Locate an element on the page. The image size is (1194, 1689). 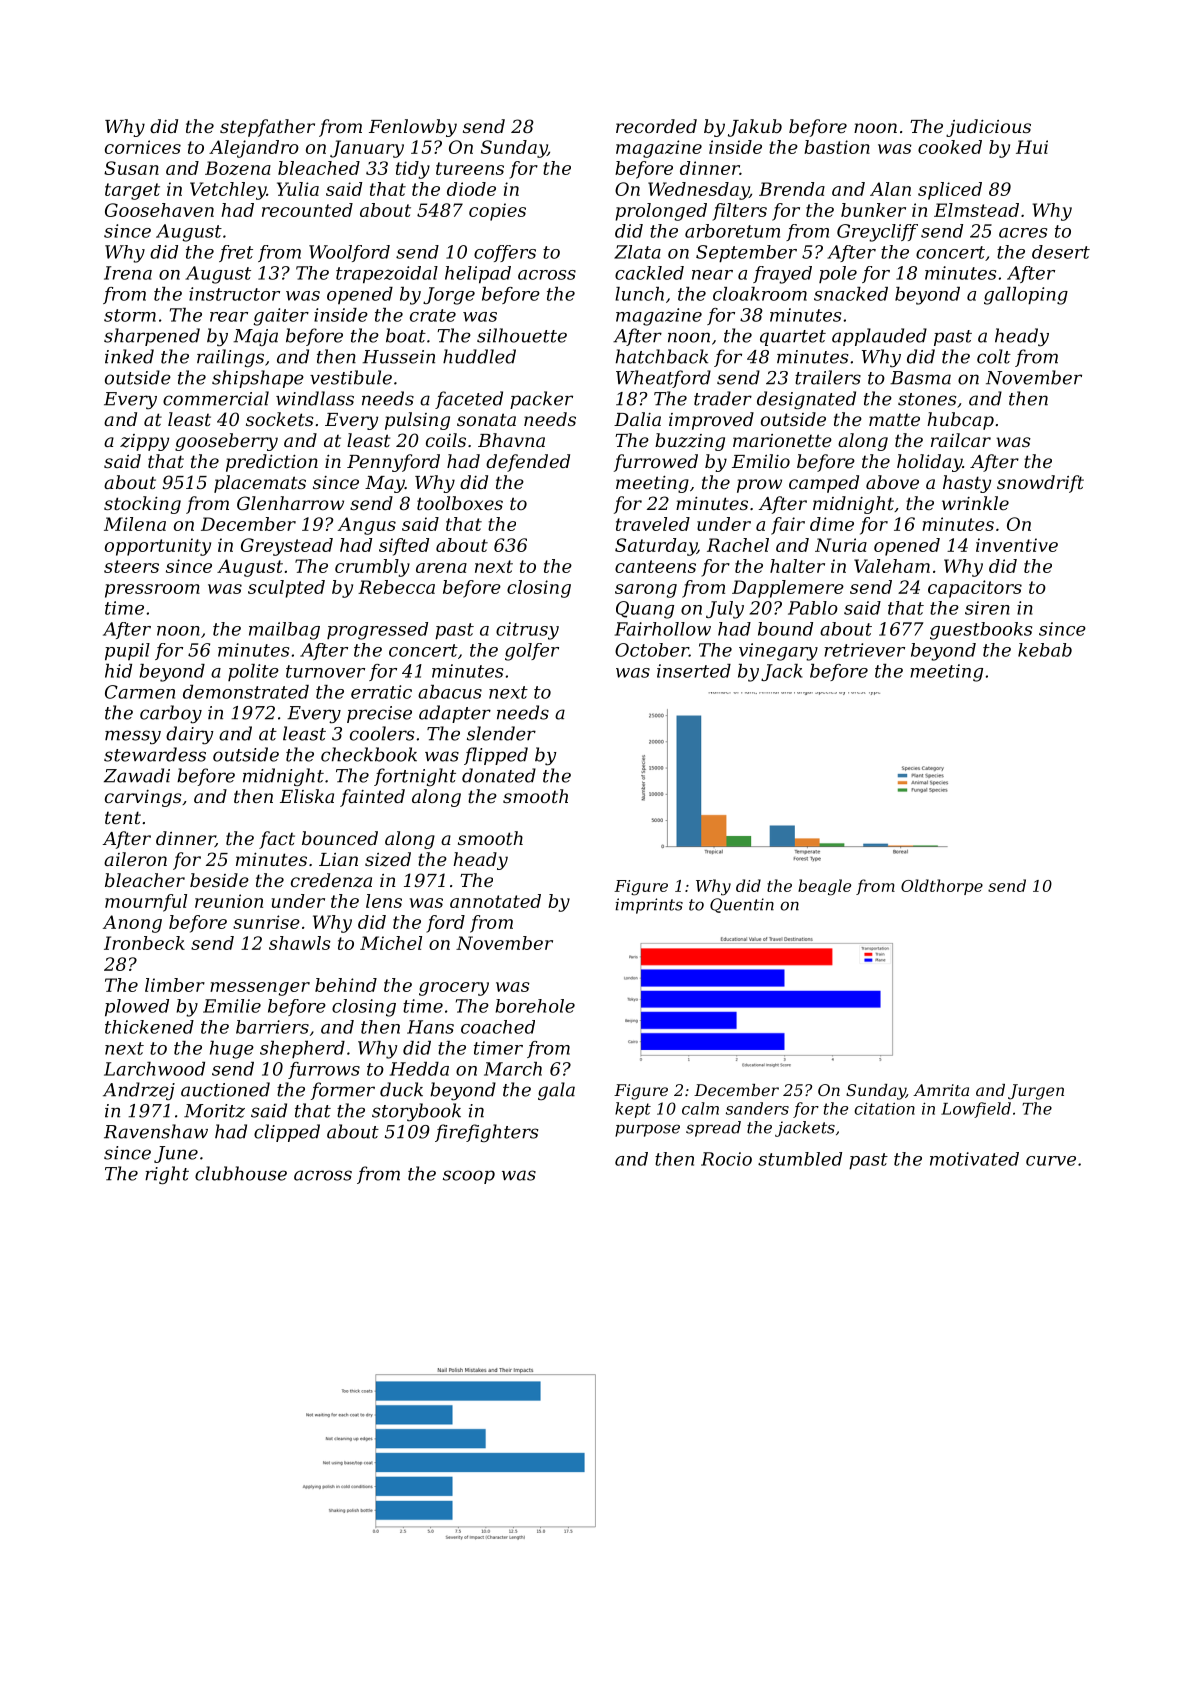
tureens is located at coordinates (470, 168).
